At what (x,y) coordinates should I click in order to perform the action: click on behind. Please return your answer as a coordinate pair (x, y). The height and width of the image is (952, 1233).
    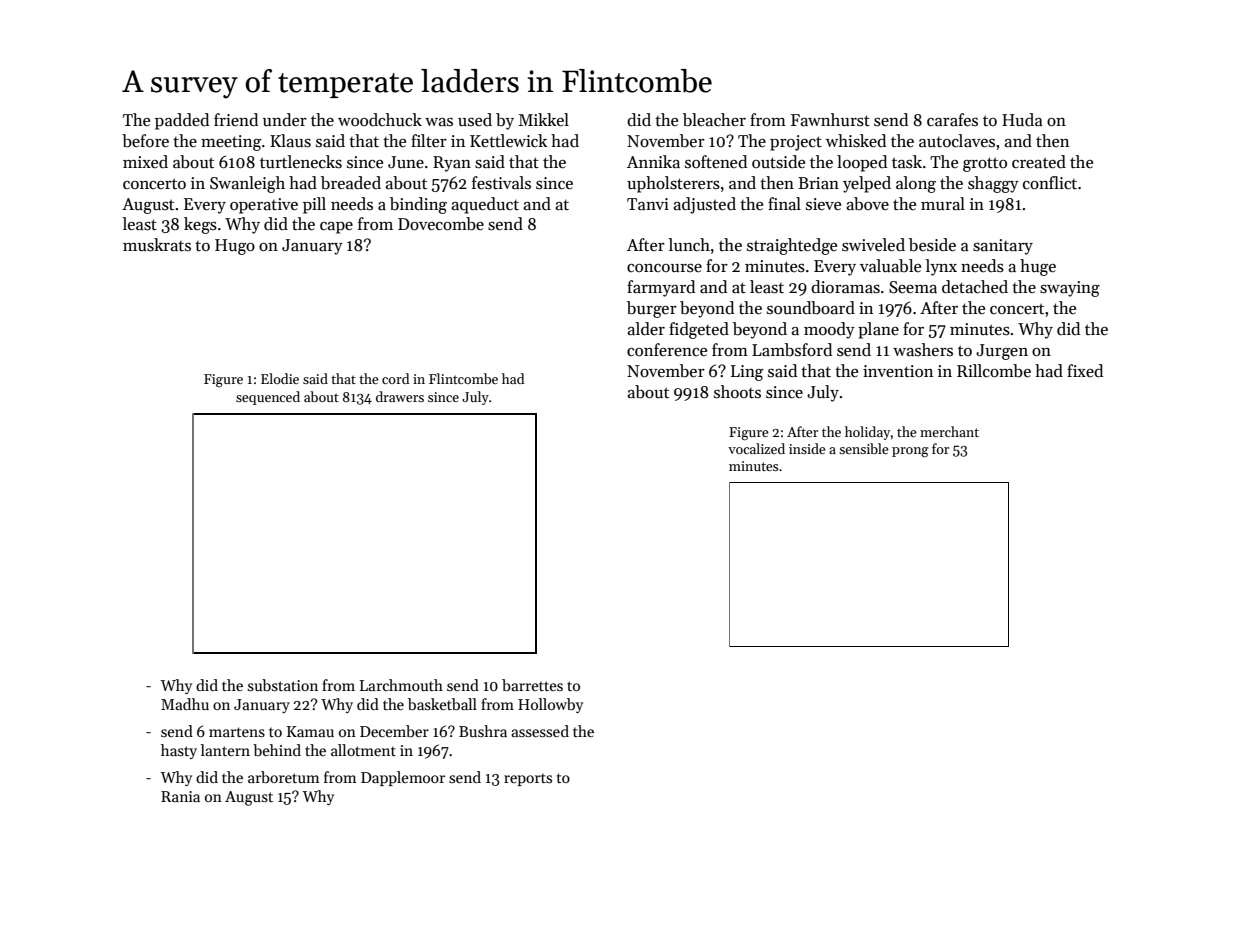
    Looking at the image, I should click on (277, 750).
